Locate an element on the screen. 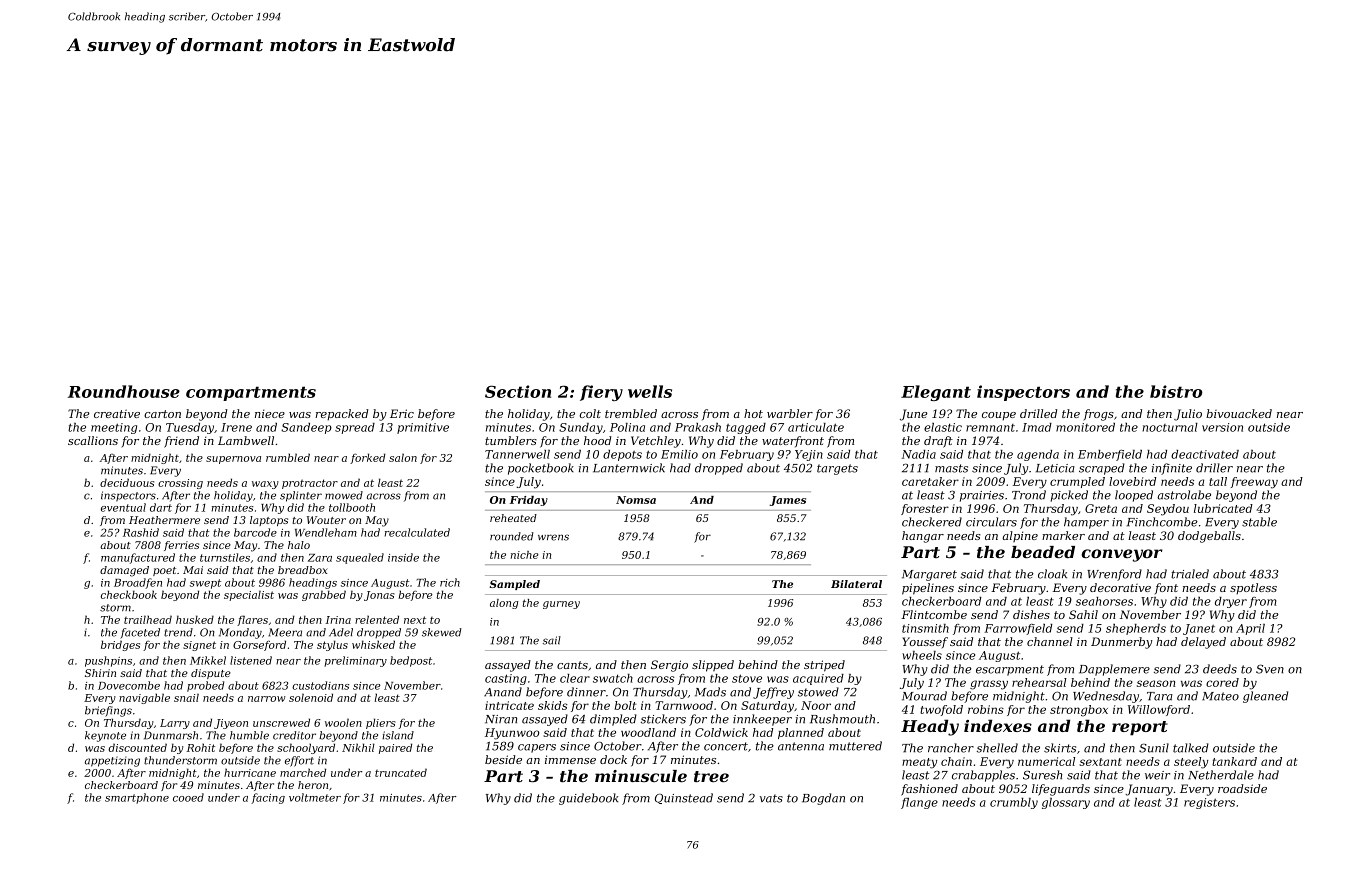  innkeeper is located at coordinates (762, 720).
